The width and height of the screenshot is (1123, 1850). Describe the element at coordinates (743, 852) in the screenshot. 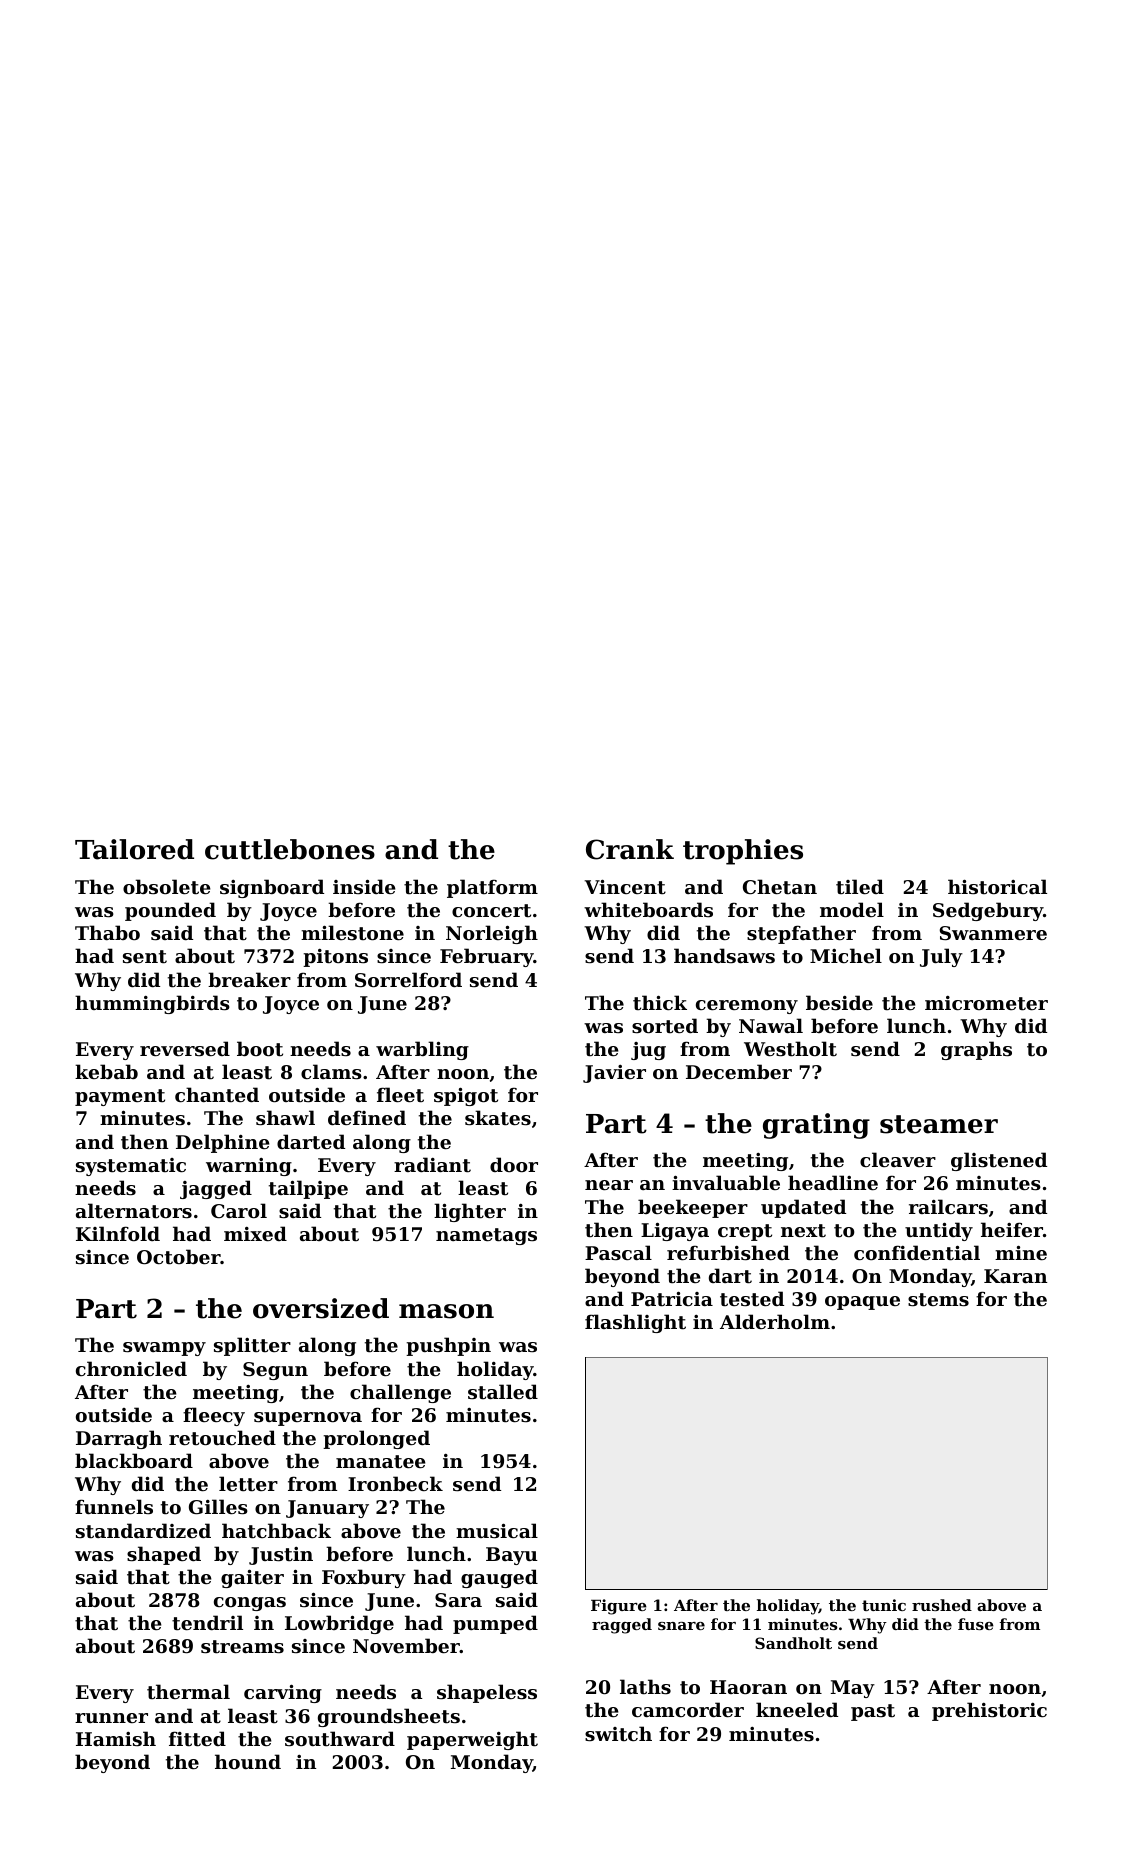

I see `trophies` at that location.
